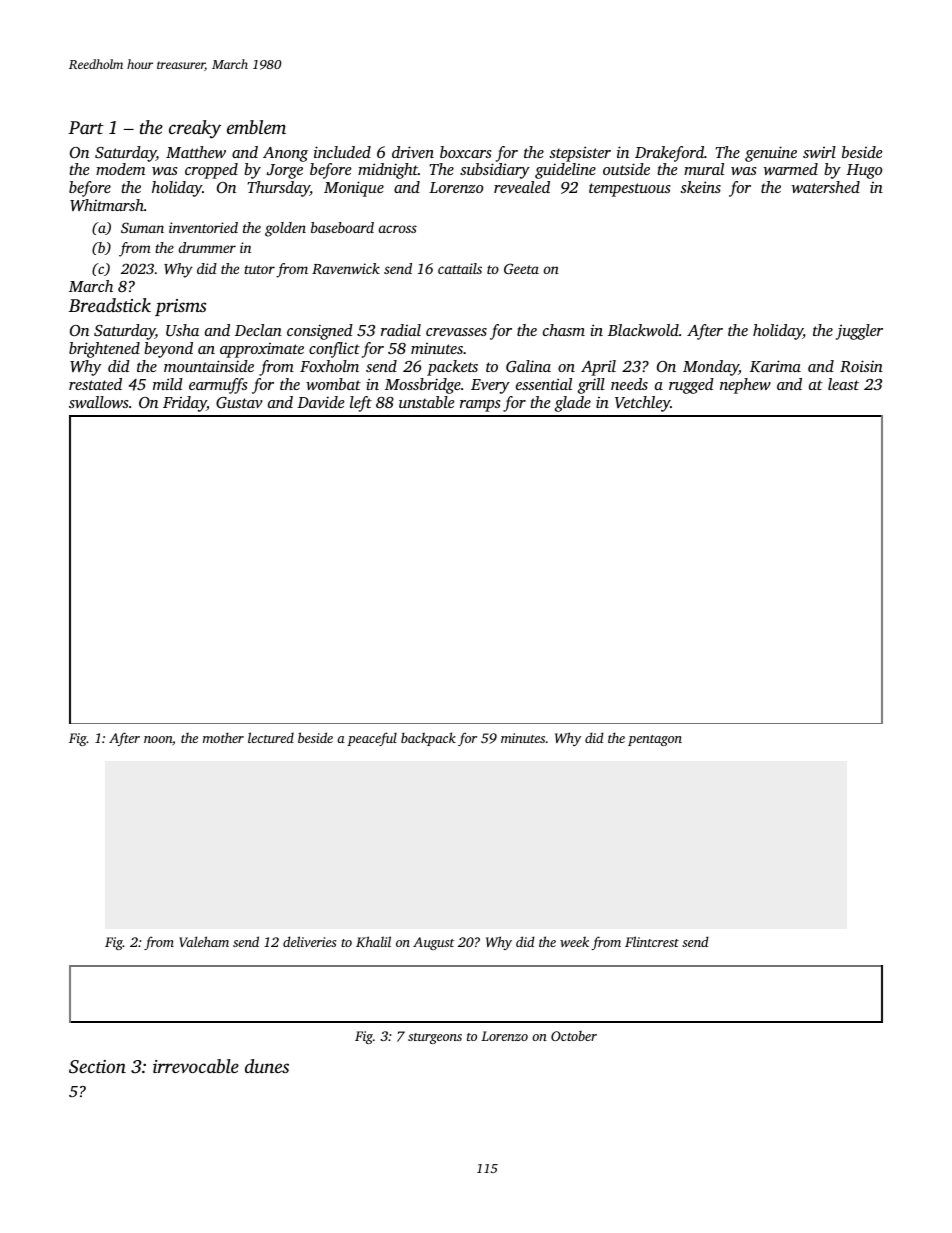 The image size is (952, 1233). I want to click on irrevocable, so click(196, 1066).
